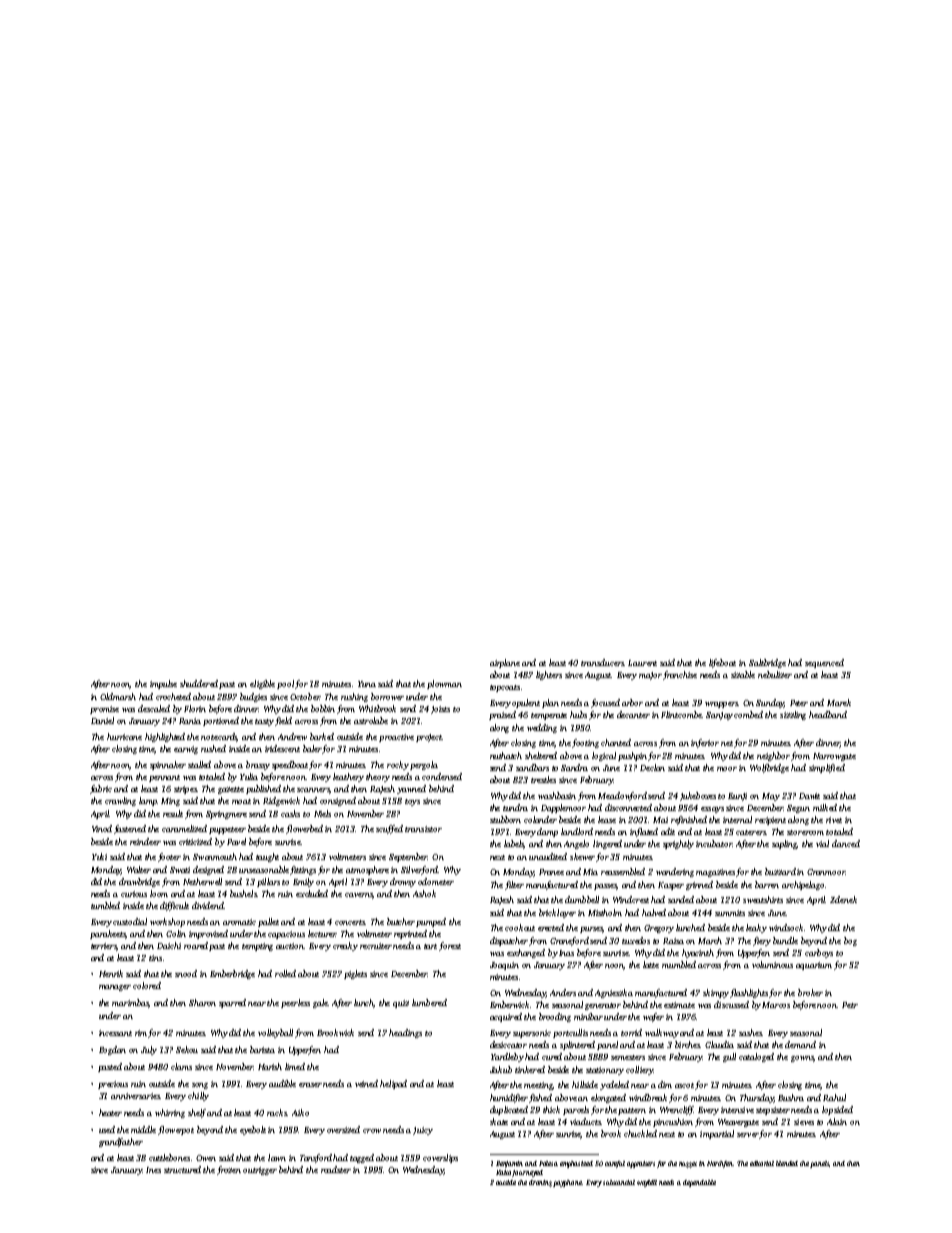  What do you see at coordinates (181, 1066) in the screenshot?
I see `clams` at bounding box center [181, 1066].
